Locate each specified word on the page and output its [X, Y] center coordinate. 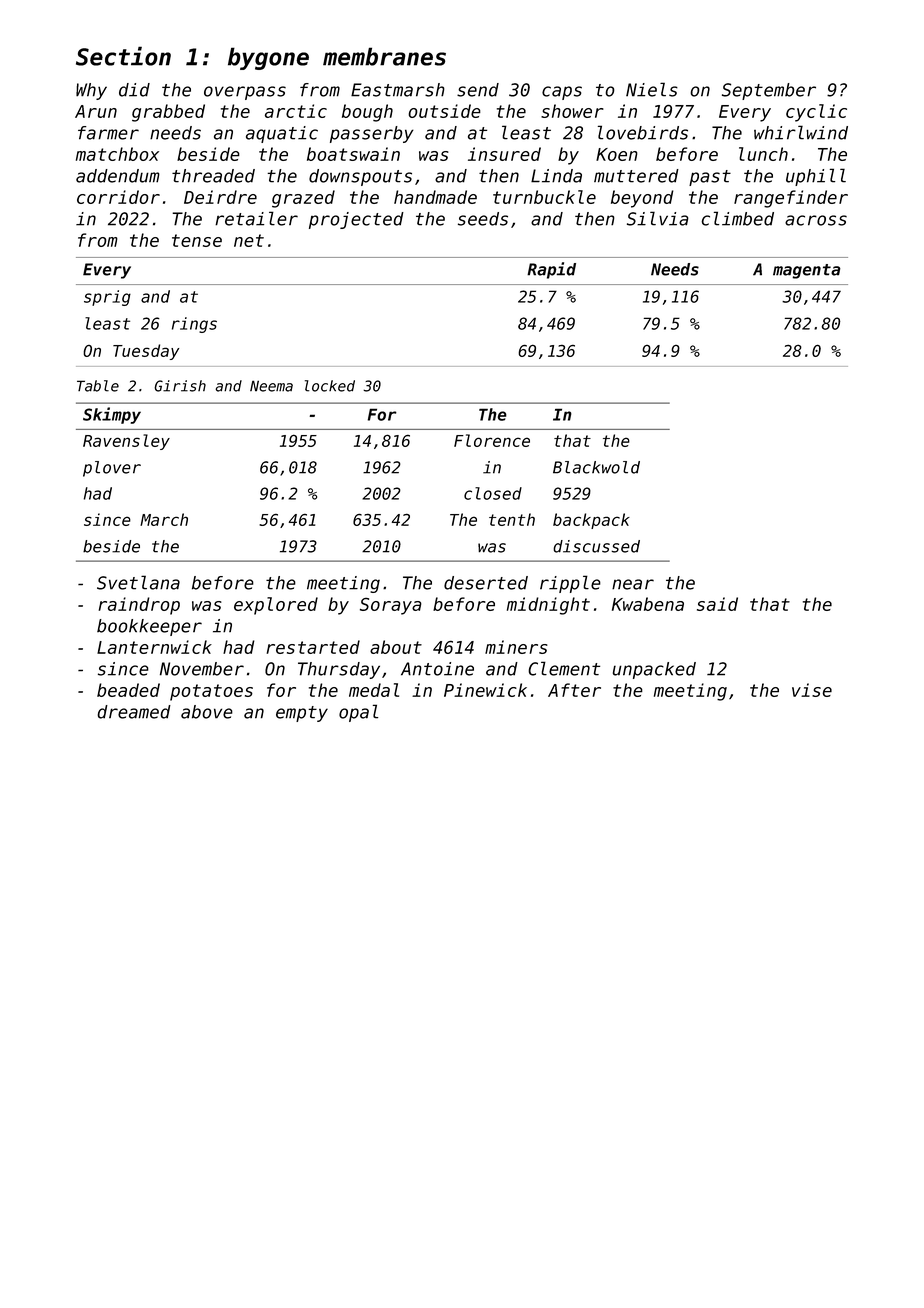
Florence [492, 440]
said [717, 604]
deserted [486, 583]
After [574, 690]
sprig [107, 298]
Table [98, 386]
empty [302, 714]
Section [123, 56]
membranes [384, 56]
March [164, 519]
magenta [807, 271]
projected [356, 220]
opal [358, 713]
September [769, 91]
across [816, 220]
